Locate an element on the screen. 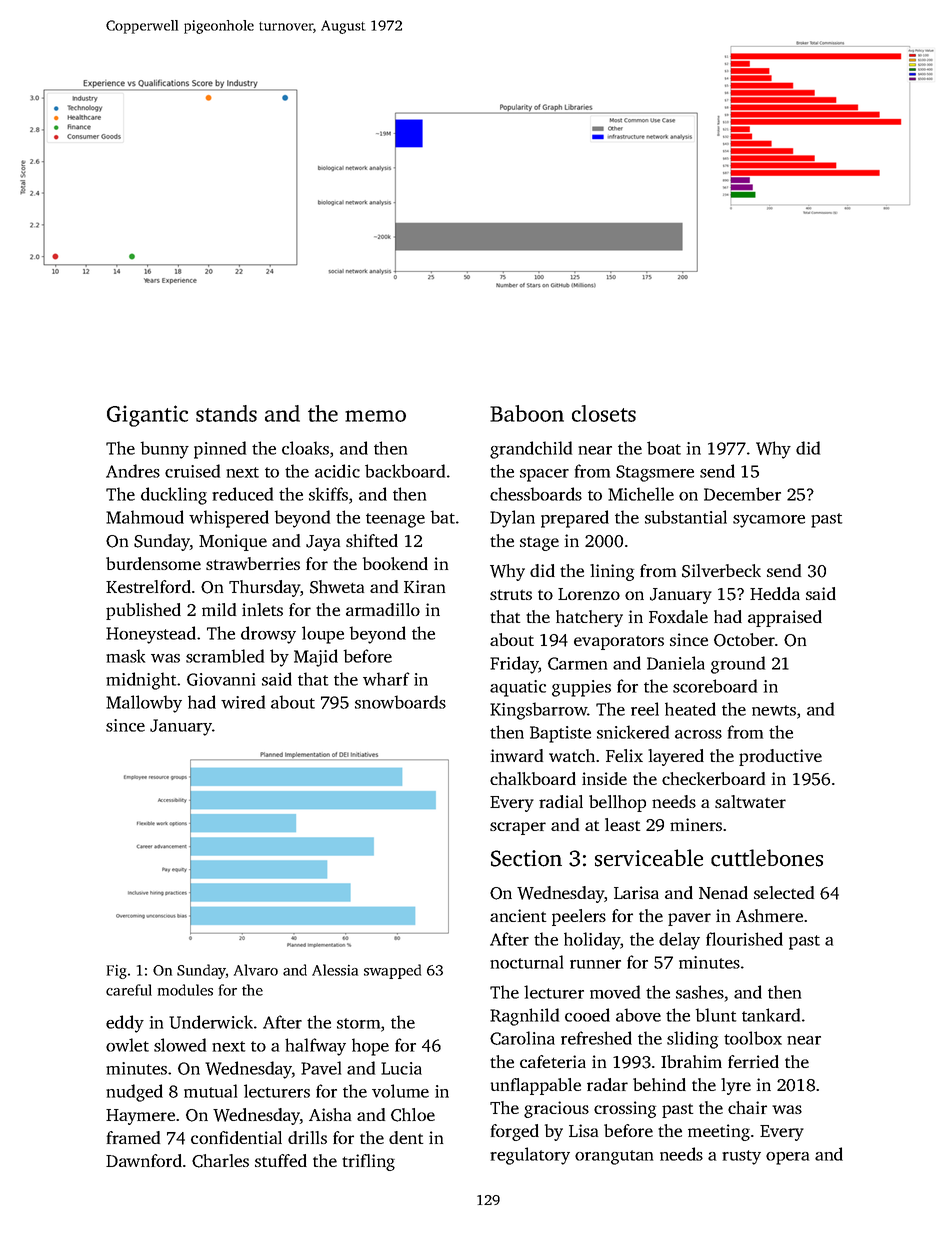 This screenshot has width=952, height=1233. stands is located at coordinates (226, 413).
